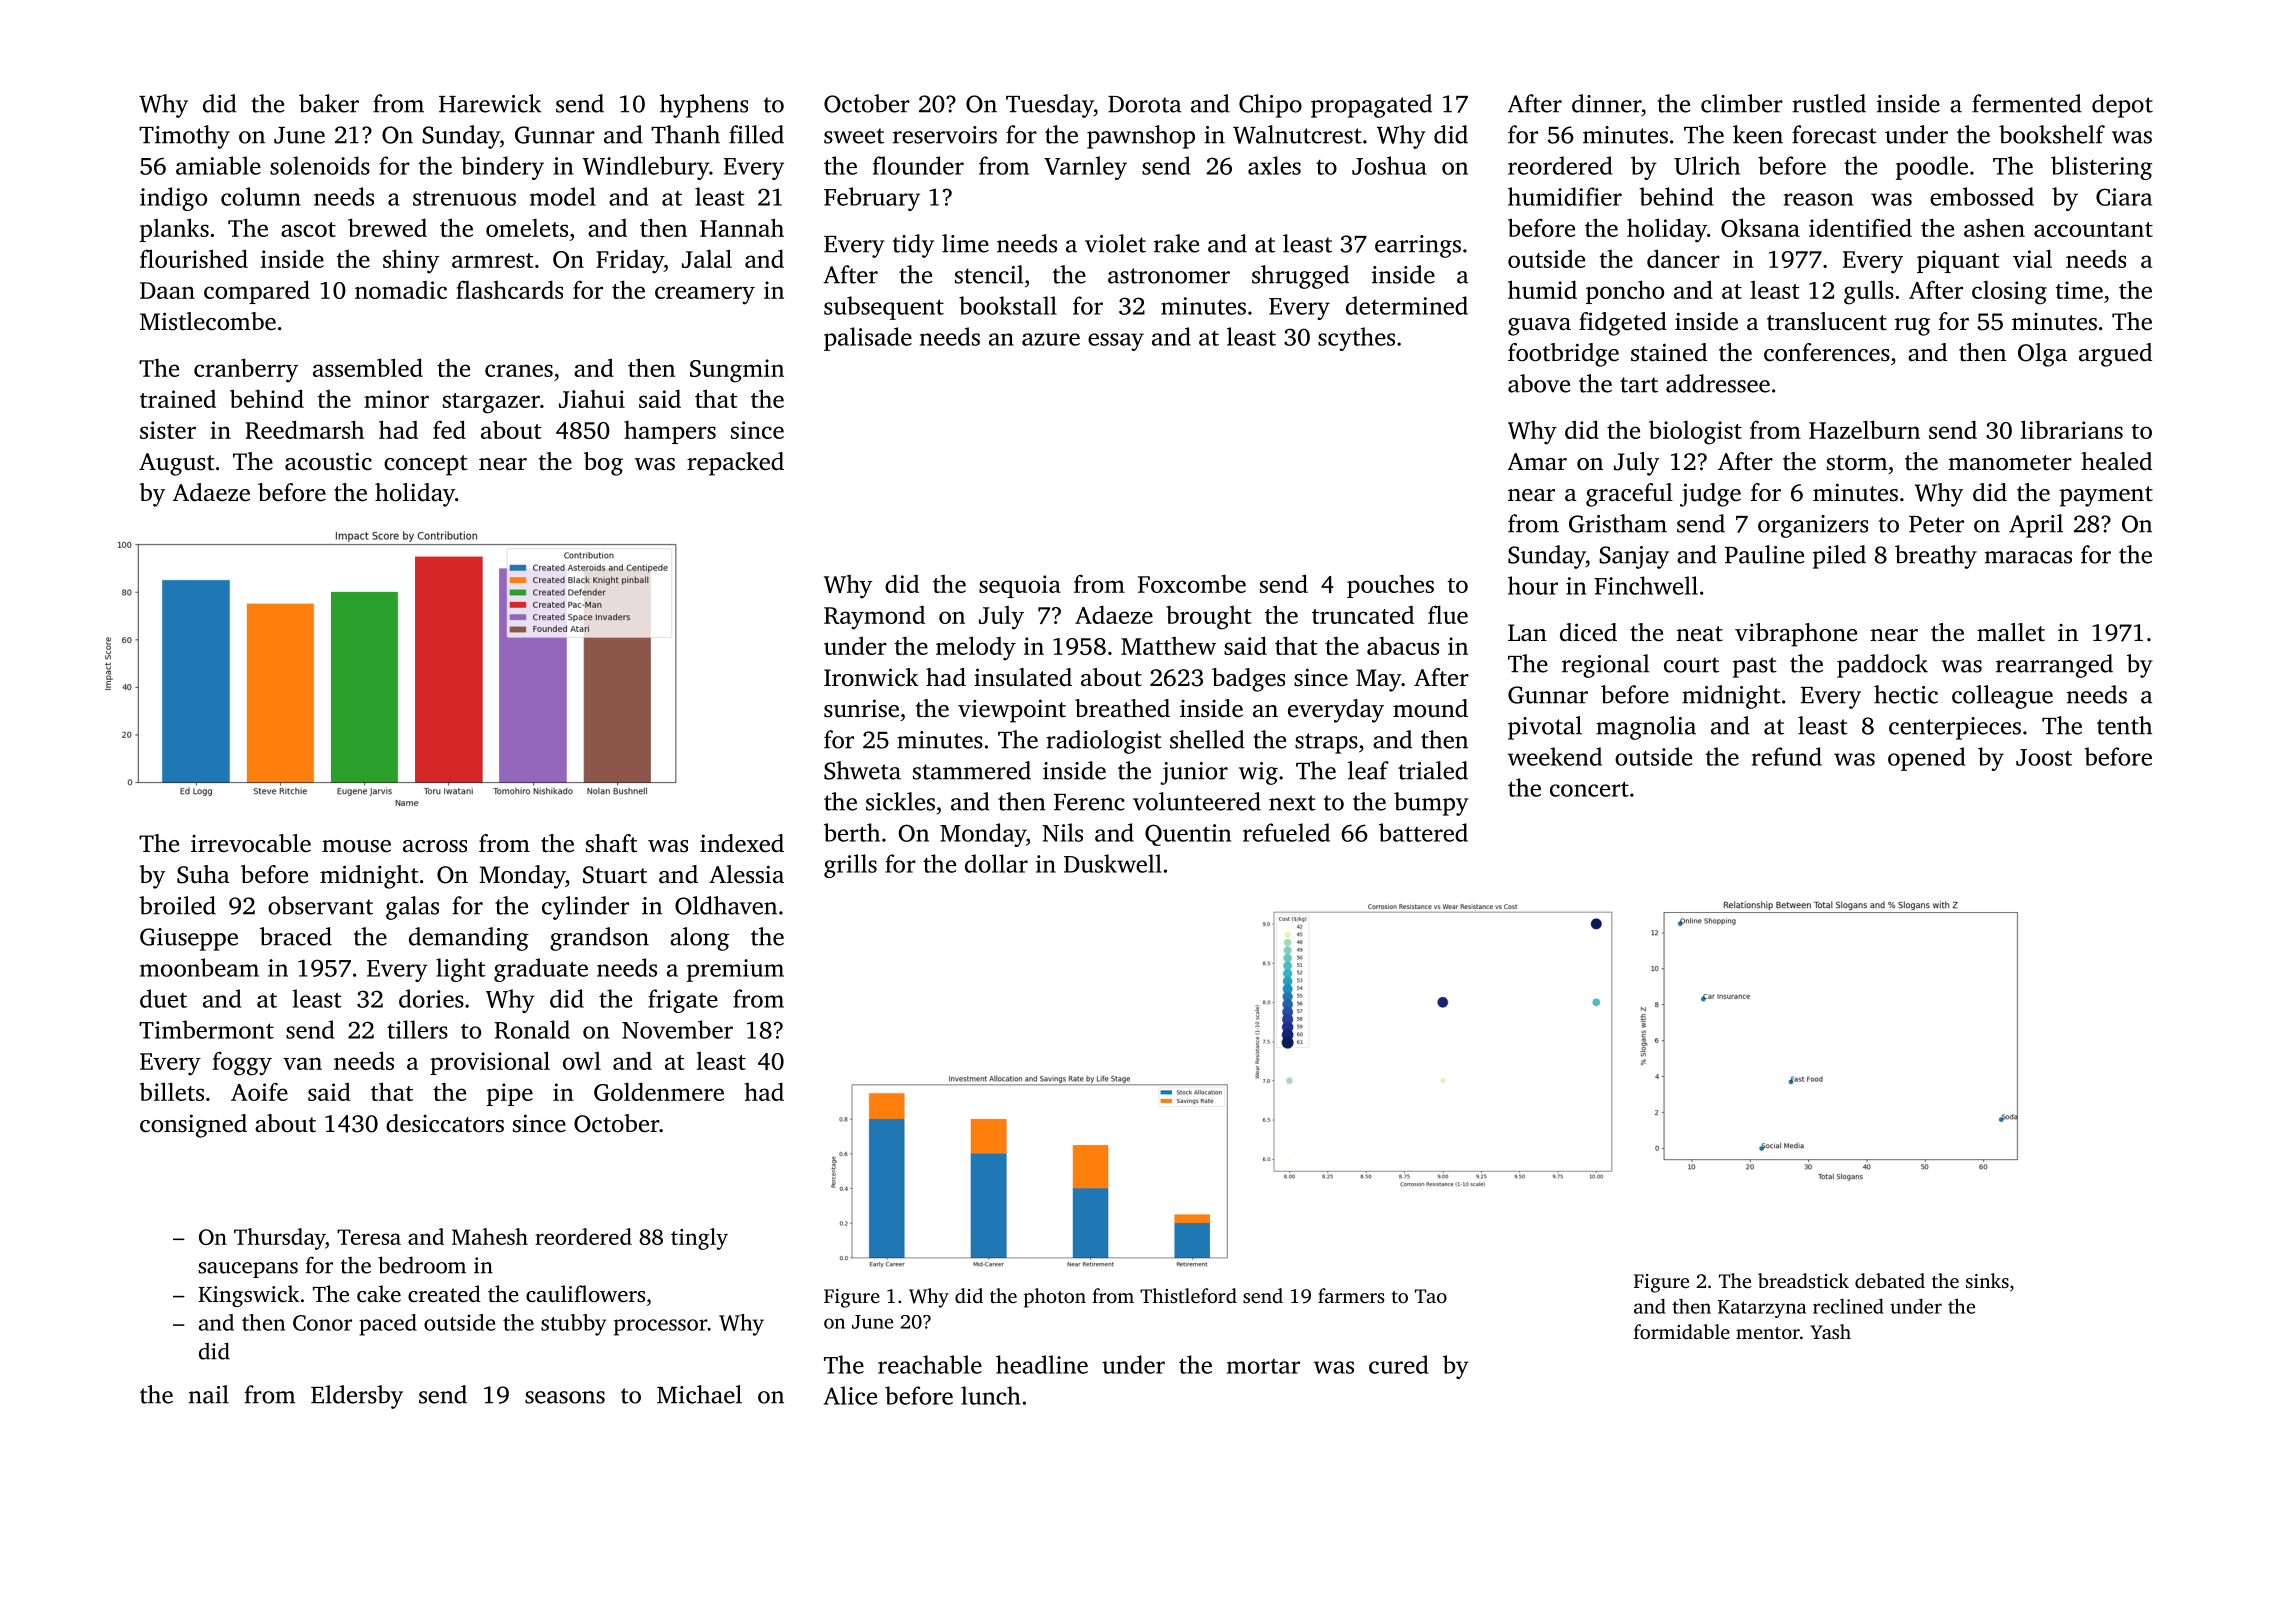  Describe the element at coordinates (1646, 728) in the page. I see `magnolia` at that location.
